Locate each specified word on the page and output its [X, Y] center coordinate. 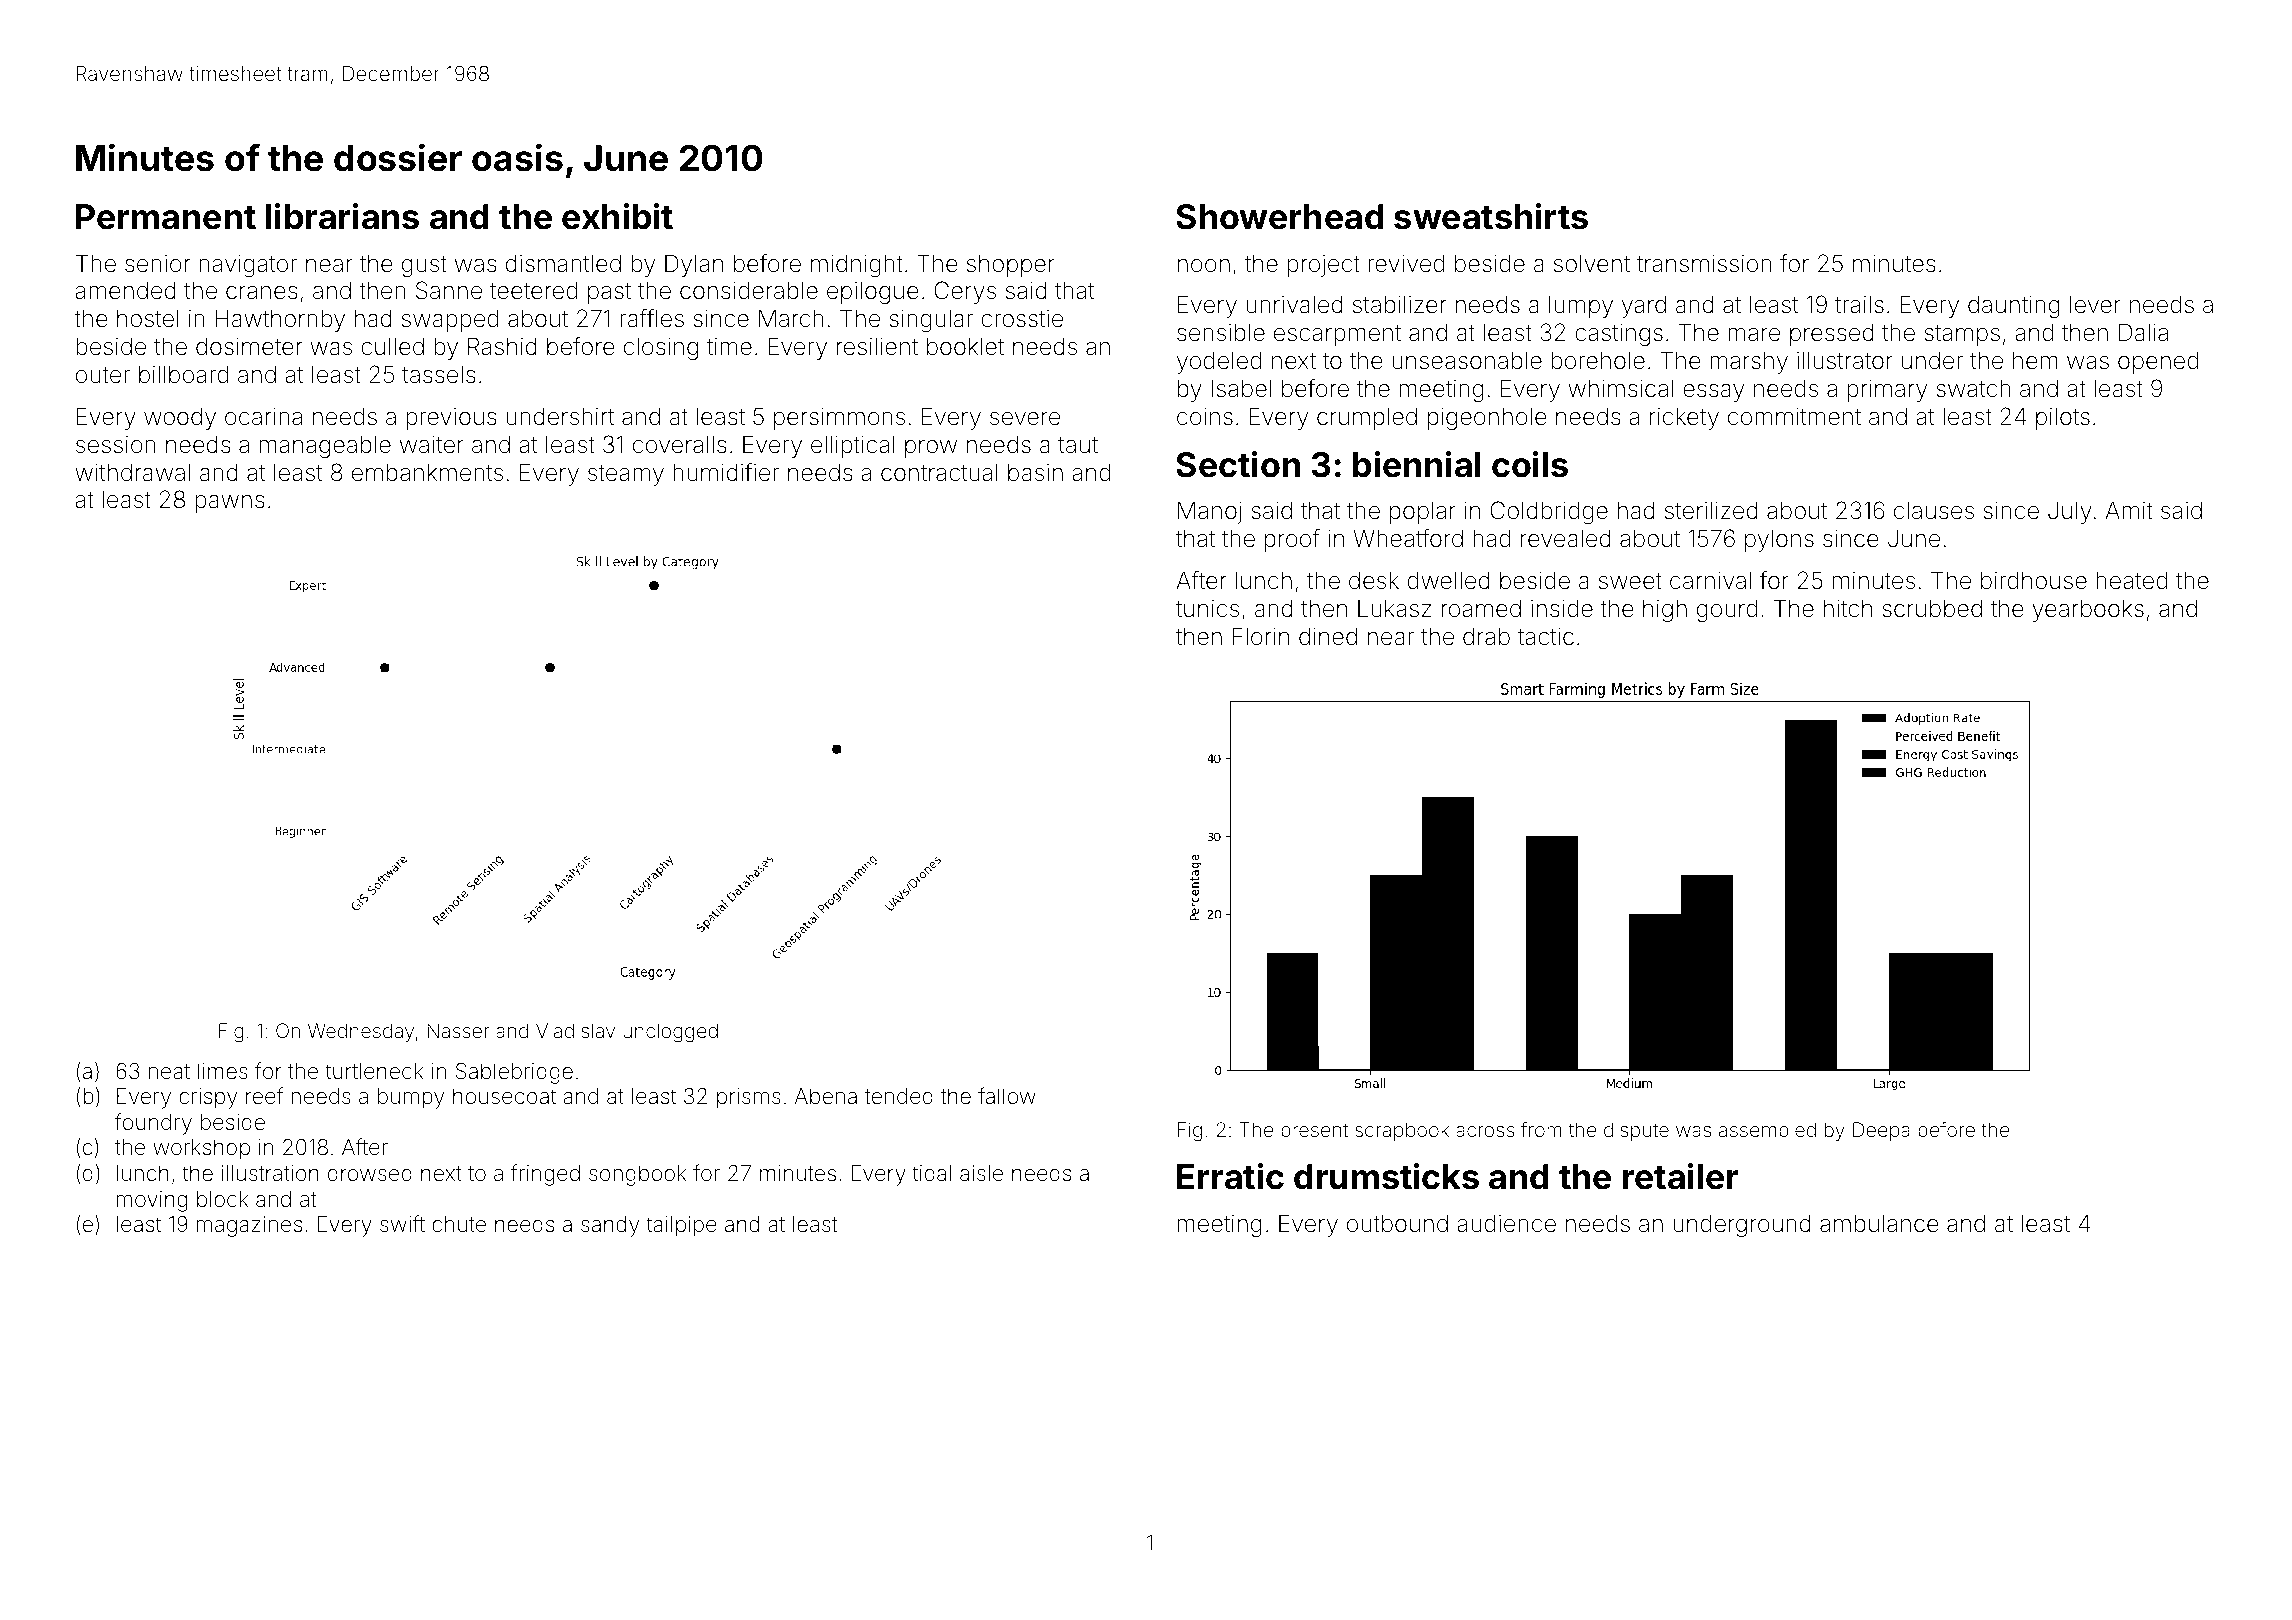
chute [459, 1224]
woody [180, 418]
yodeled [1219, 362]
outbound [1397, 1223]
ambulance [1879, 1223]
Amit [2129, 510]
